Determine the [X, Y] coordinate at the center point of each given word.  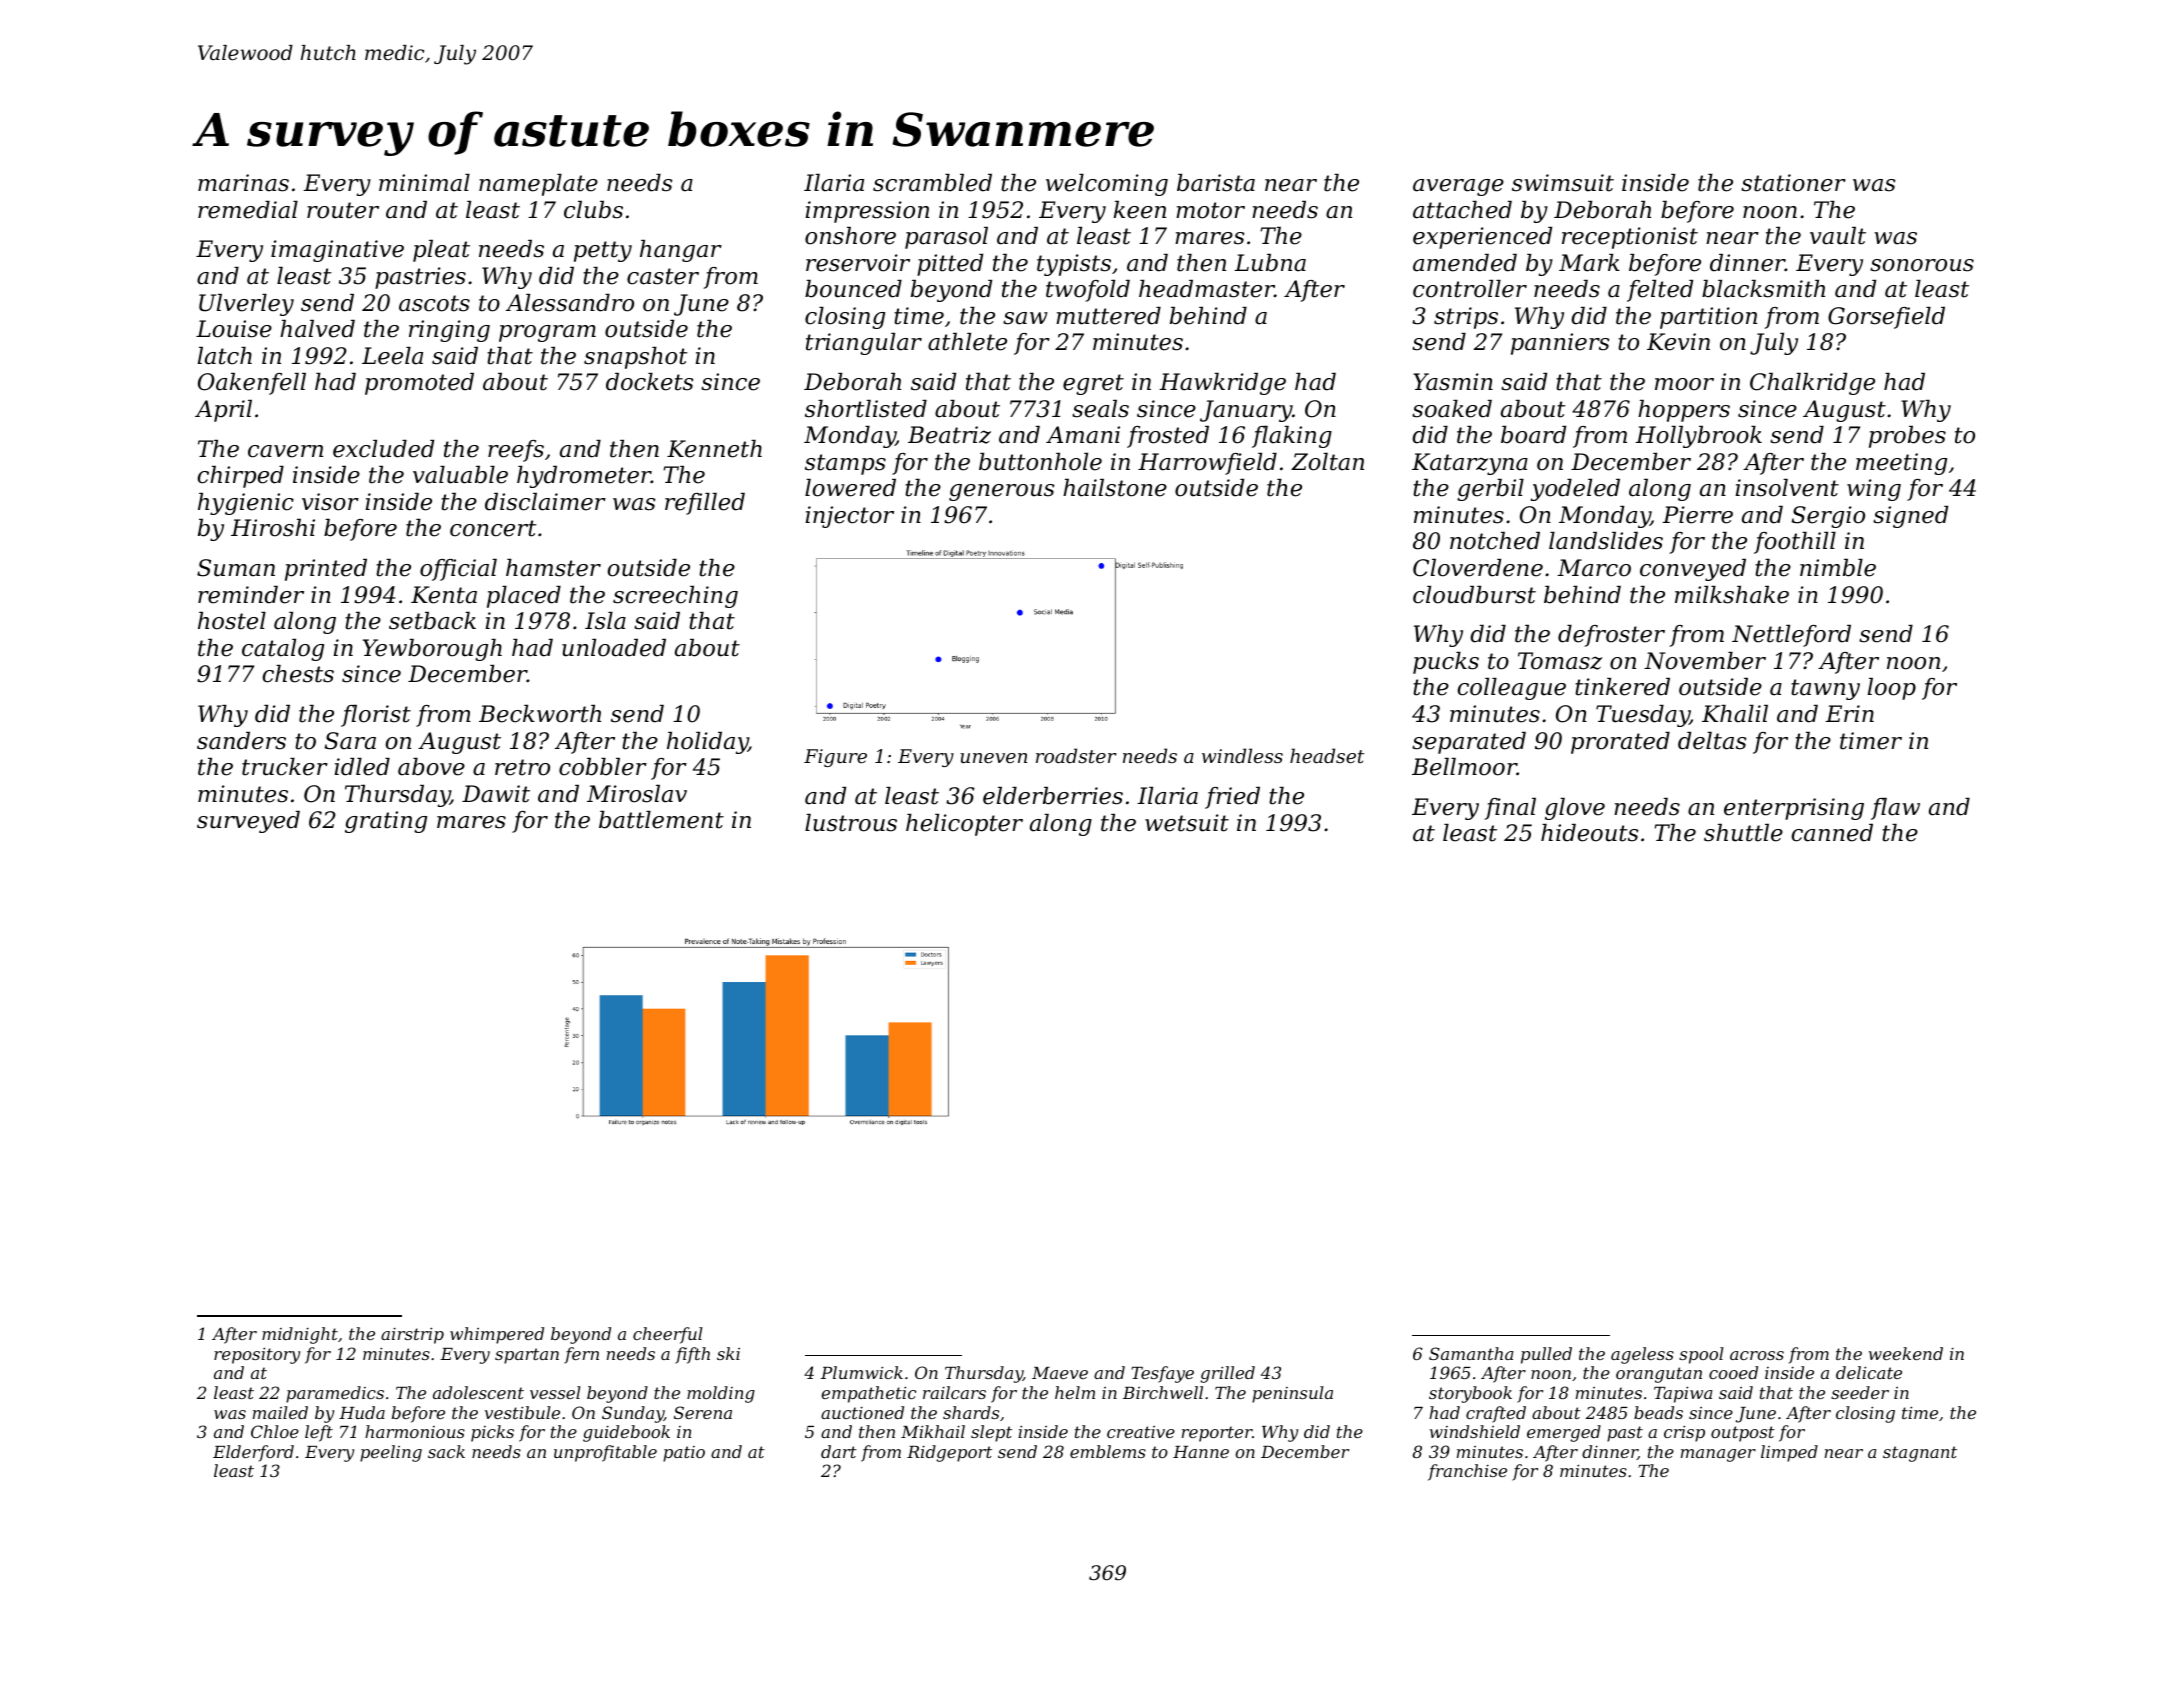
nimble [1838, 568]
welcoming [1107, 185]
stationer [1793, 183]
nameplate [538, 185]
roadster [1076, 755]
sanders [241, 741]
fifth [692, 1355]
